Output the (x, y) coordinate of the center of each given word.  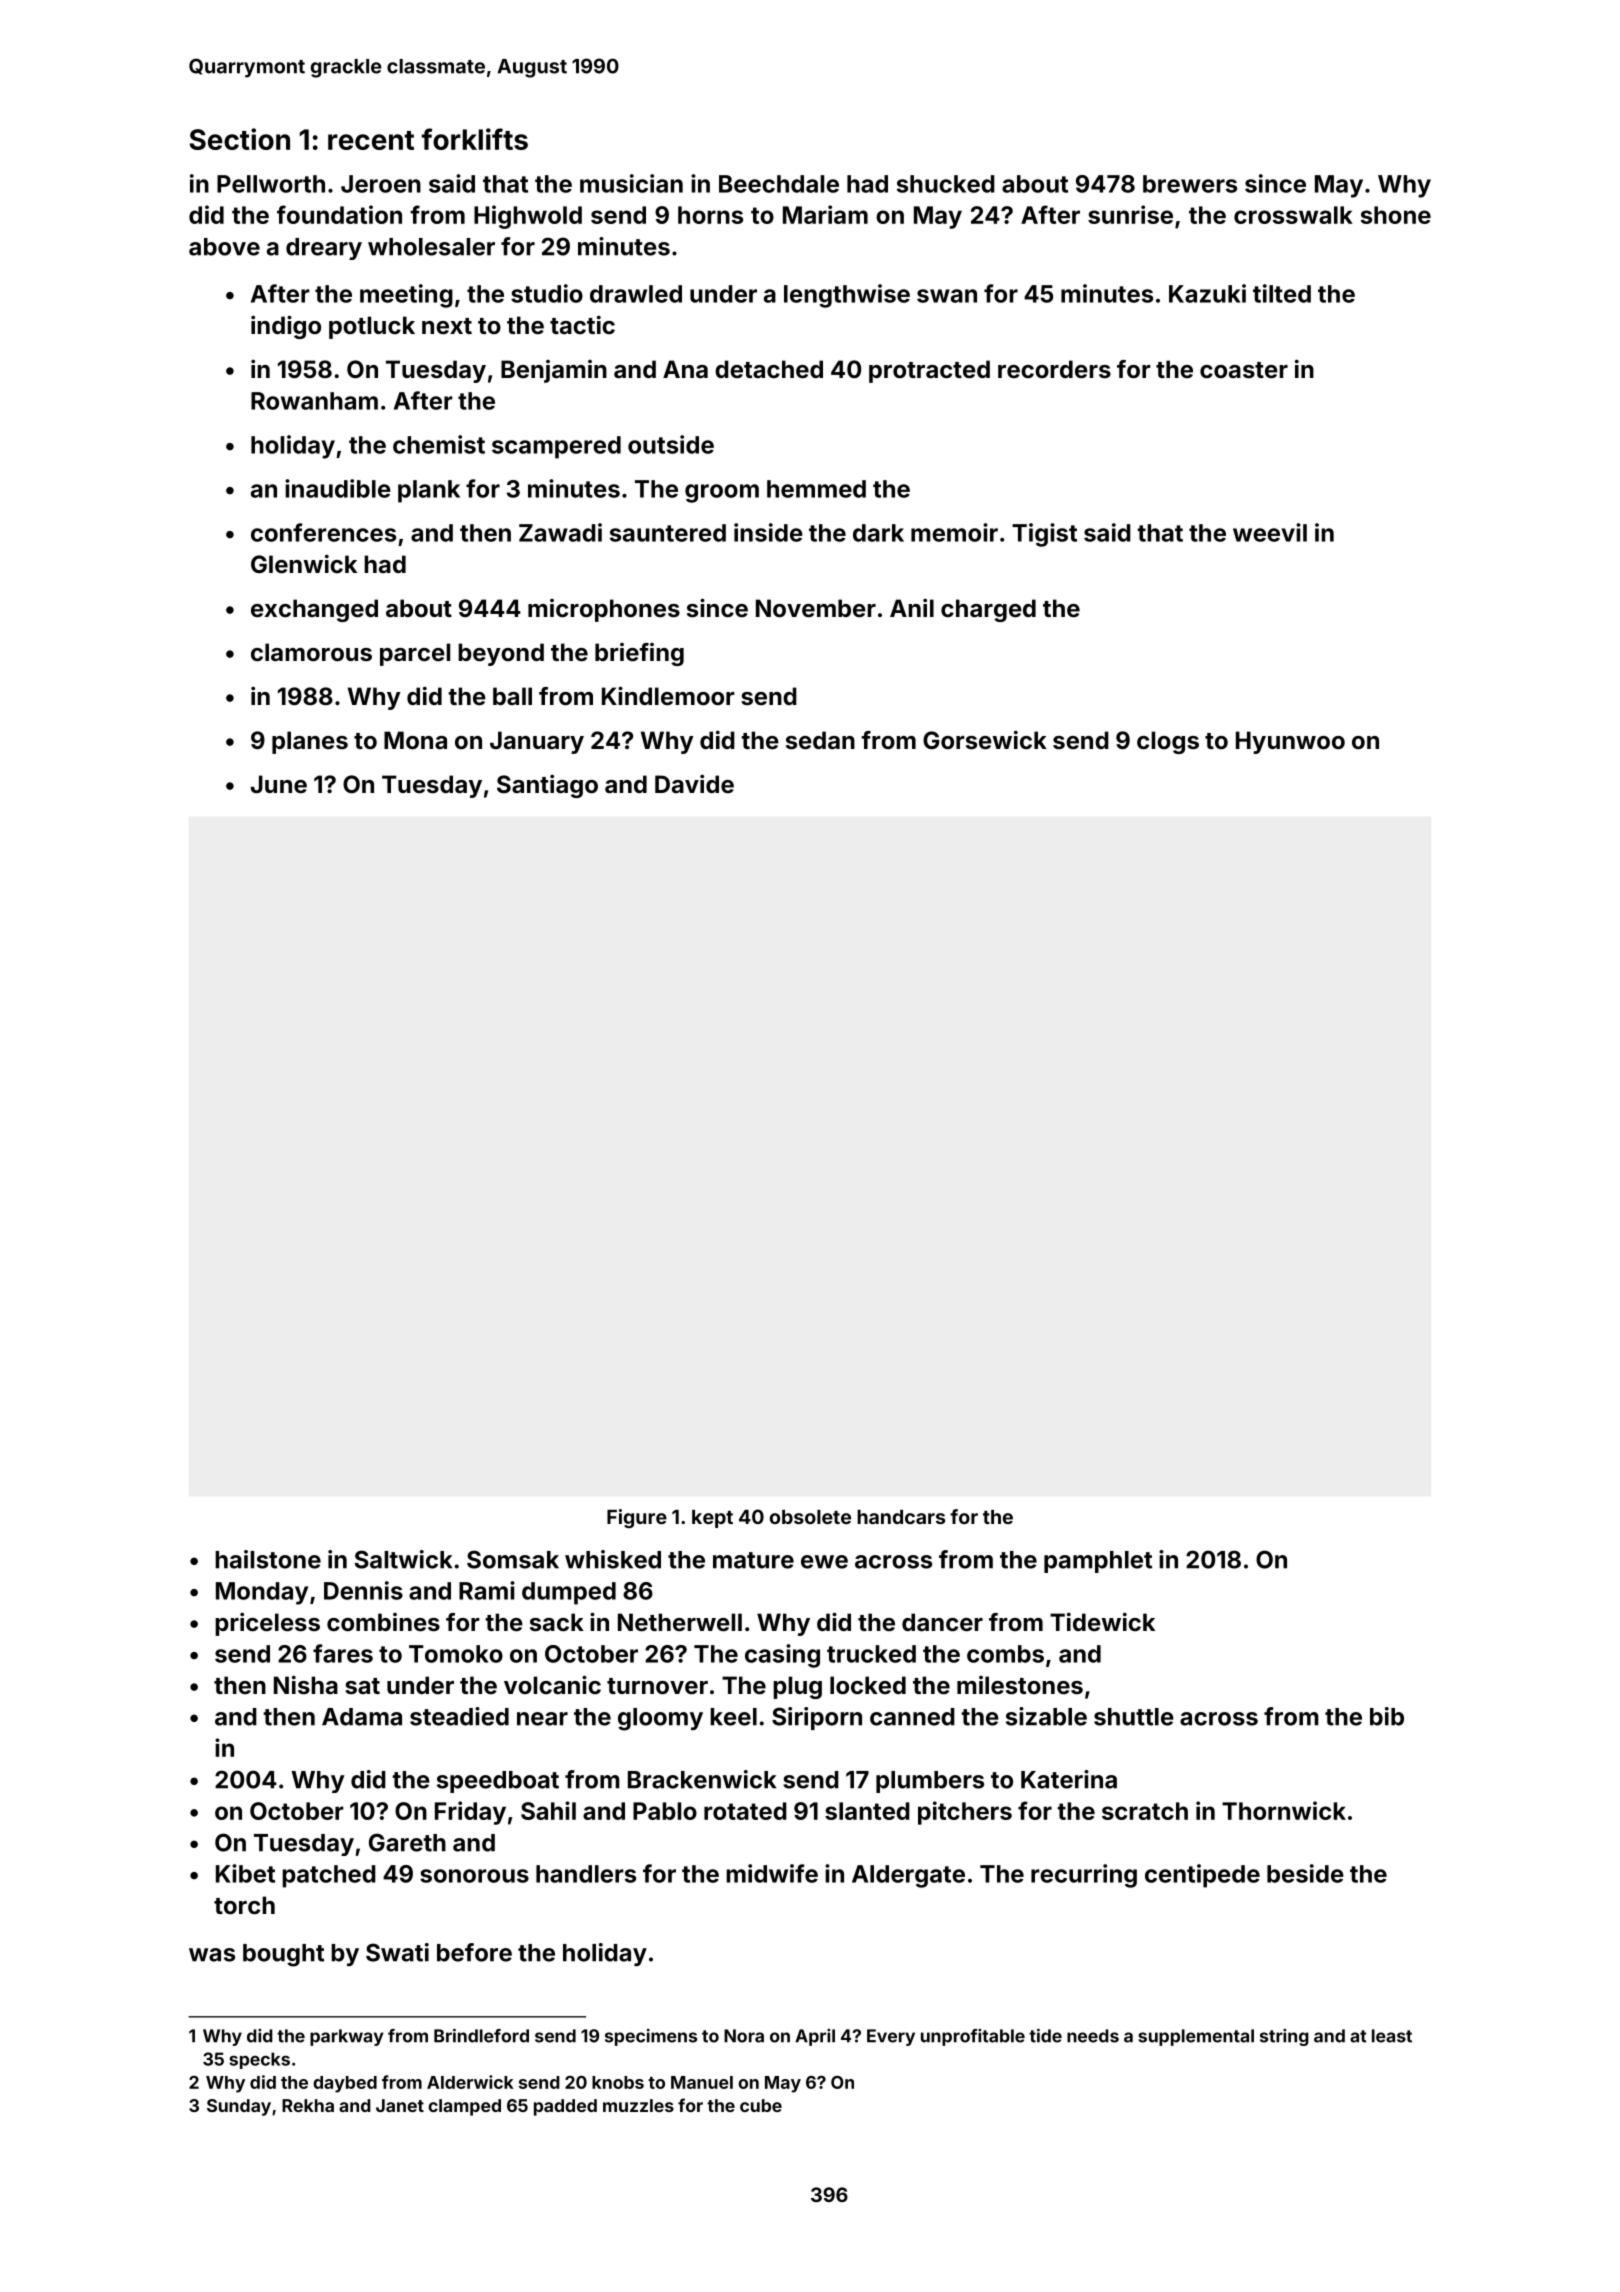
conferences (323, 532)
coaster (1244, 370)
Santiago (547, 786)
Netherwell (680, 1622)
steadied (459, 1716)
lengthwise (847, 296)
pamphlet (1098, 1562)
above (224, 247)
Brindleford (481, 2036)
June (279, 784)
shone (1396, 215)
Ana (685, 369)
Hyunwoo (1290, 742)
